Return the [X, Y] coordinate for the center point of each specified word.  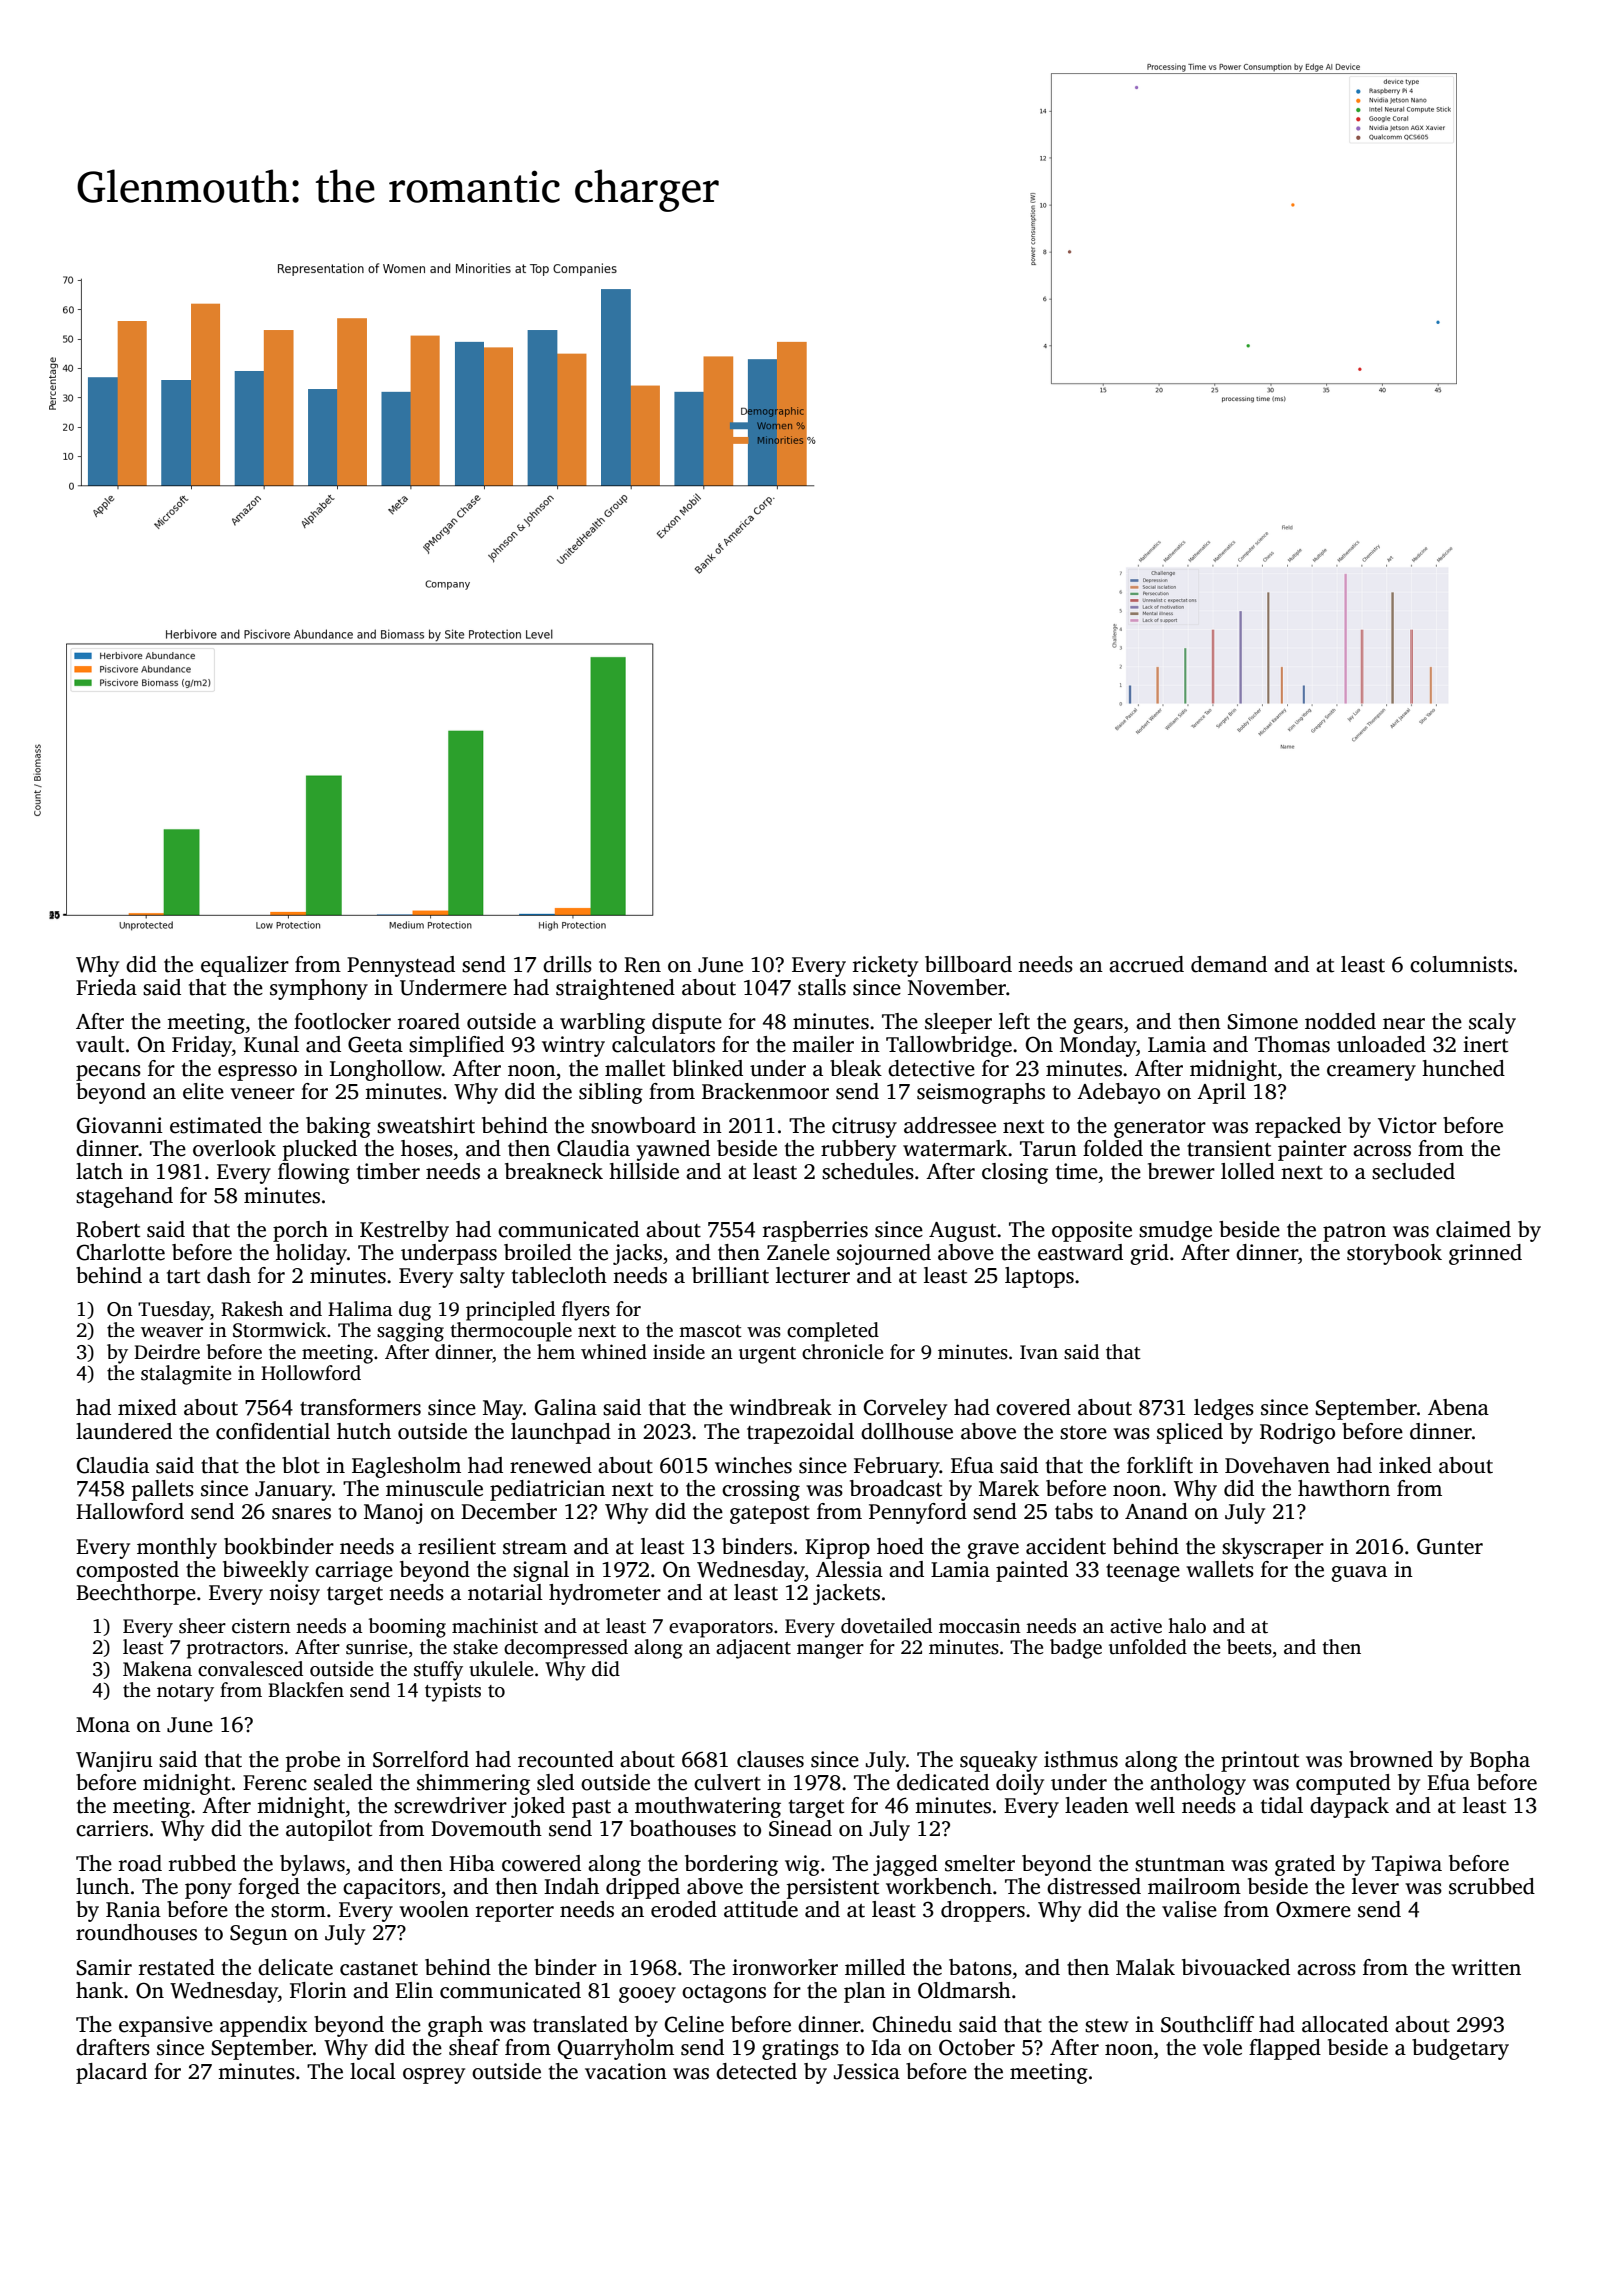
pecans [108, 1073]
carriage [354, 1571]
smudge [1175, 1231]
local [373, 2071]
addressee [950, 1125]
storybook [1394, 1254]
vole [1222, 2047]
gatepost [770, 1515]
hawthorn [1344, 1488]
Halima [360, 1309]
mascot [710, 1331]
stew [1107, 2026]
